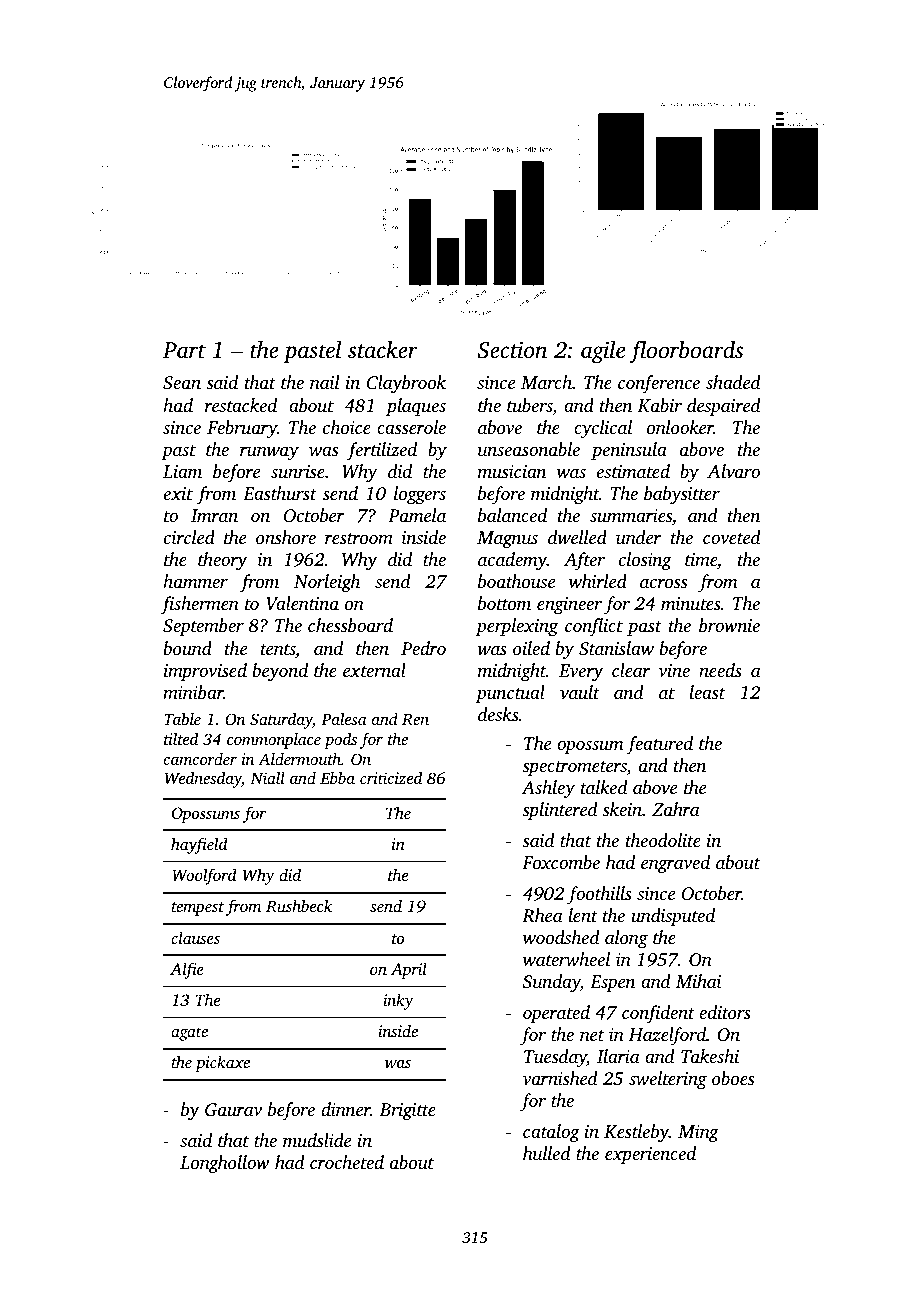 The width and height of the screenshot is (924, 1311). I want to click on plaques, so click(416, 407).
